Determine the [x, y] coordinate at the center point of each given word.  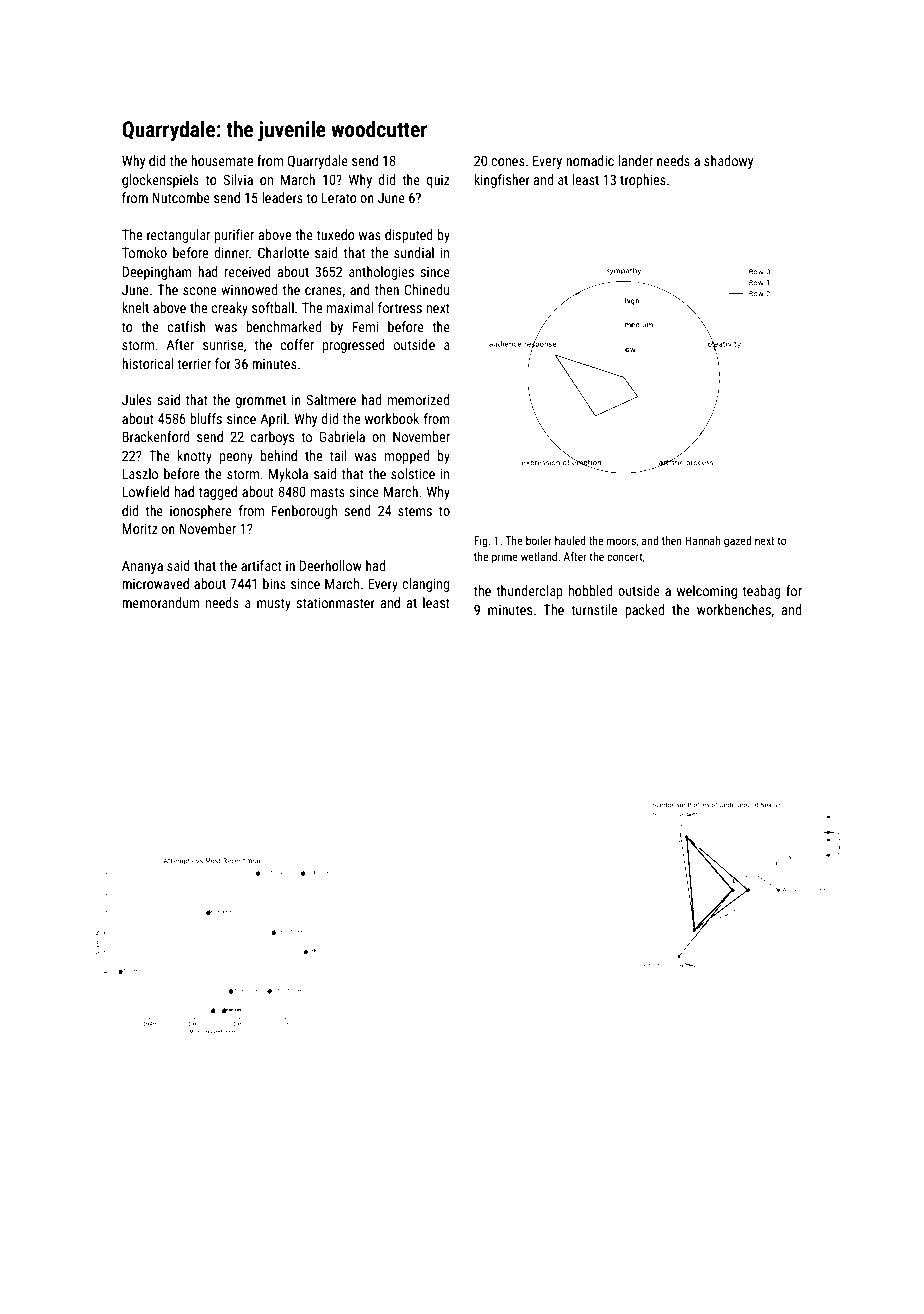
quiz [438, 181]
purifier [234, 236]
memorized [418, 399]
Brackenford [155, 436]
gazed [737, 542]
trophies [643, 181]
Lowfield [145, 491]
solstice [413, 473]
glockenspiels [160, 181]
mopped [407, 457]
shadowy [728, 162]
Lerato [339, 197]
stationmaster [336, 602]
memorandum [160, 602]
